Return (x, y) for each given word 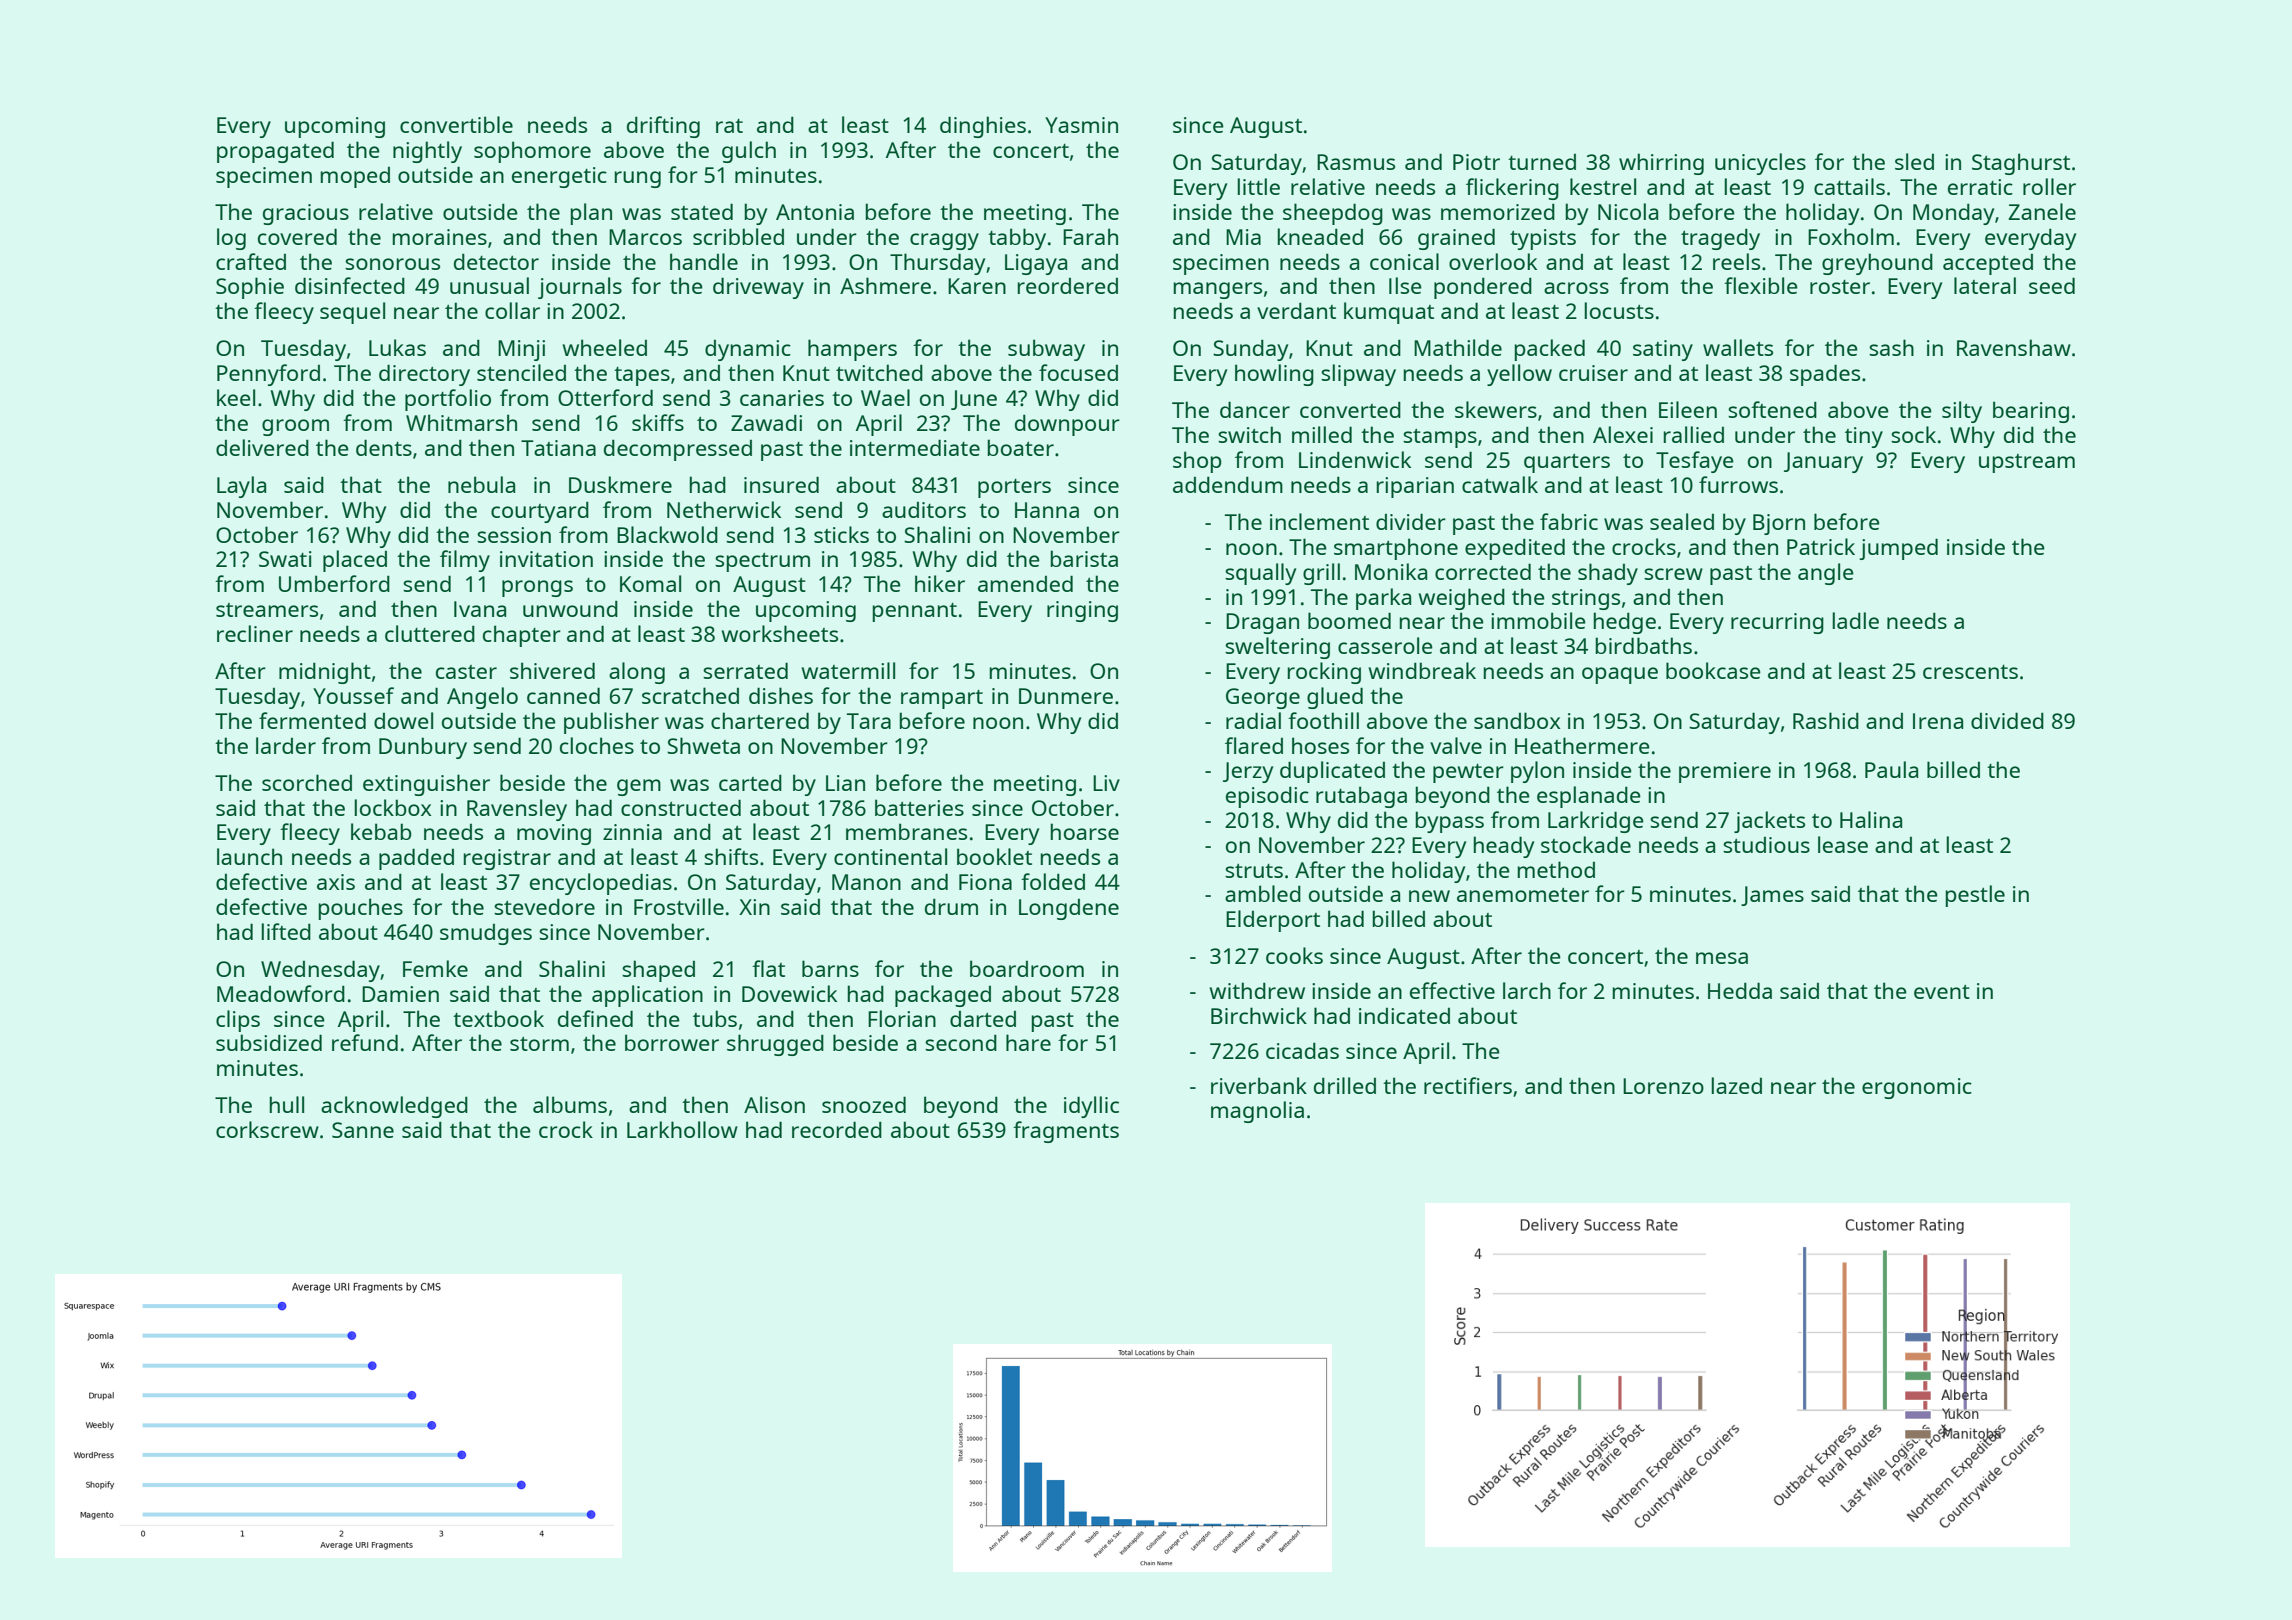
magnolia (1257, 1112)
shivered (552, 670)
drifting (663, 127)
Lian (845, 783)
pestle (1975, 896)
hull (286, 1104)
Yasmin (1081, 125)
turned (1542, 162)
